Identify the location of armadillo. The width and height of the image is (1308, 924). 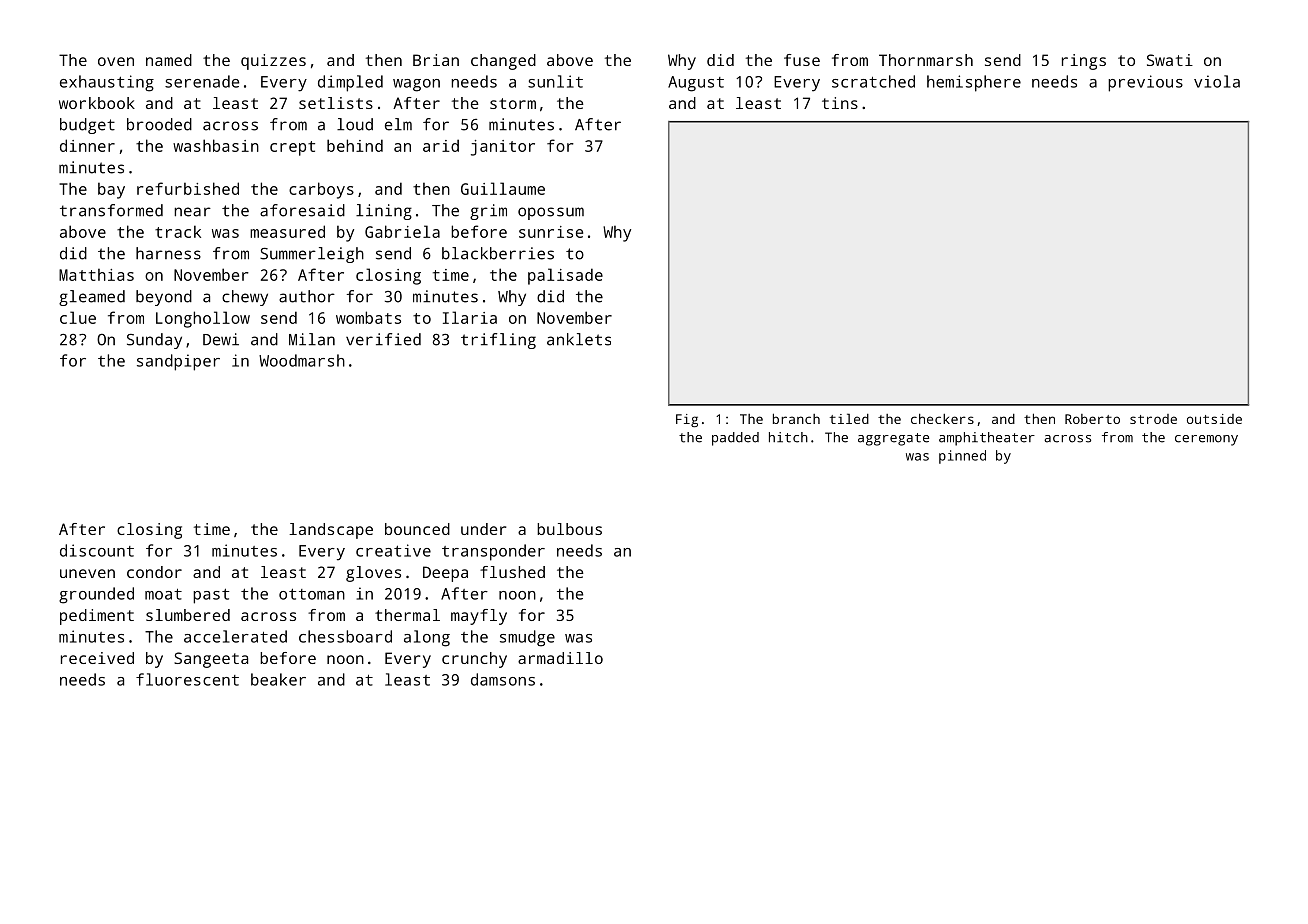
(560, 658).
